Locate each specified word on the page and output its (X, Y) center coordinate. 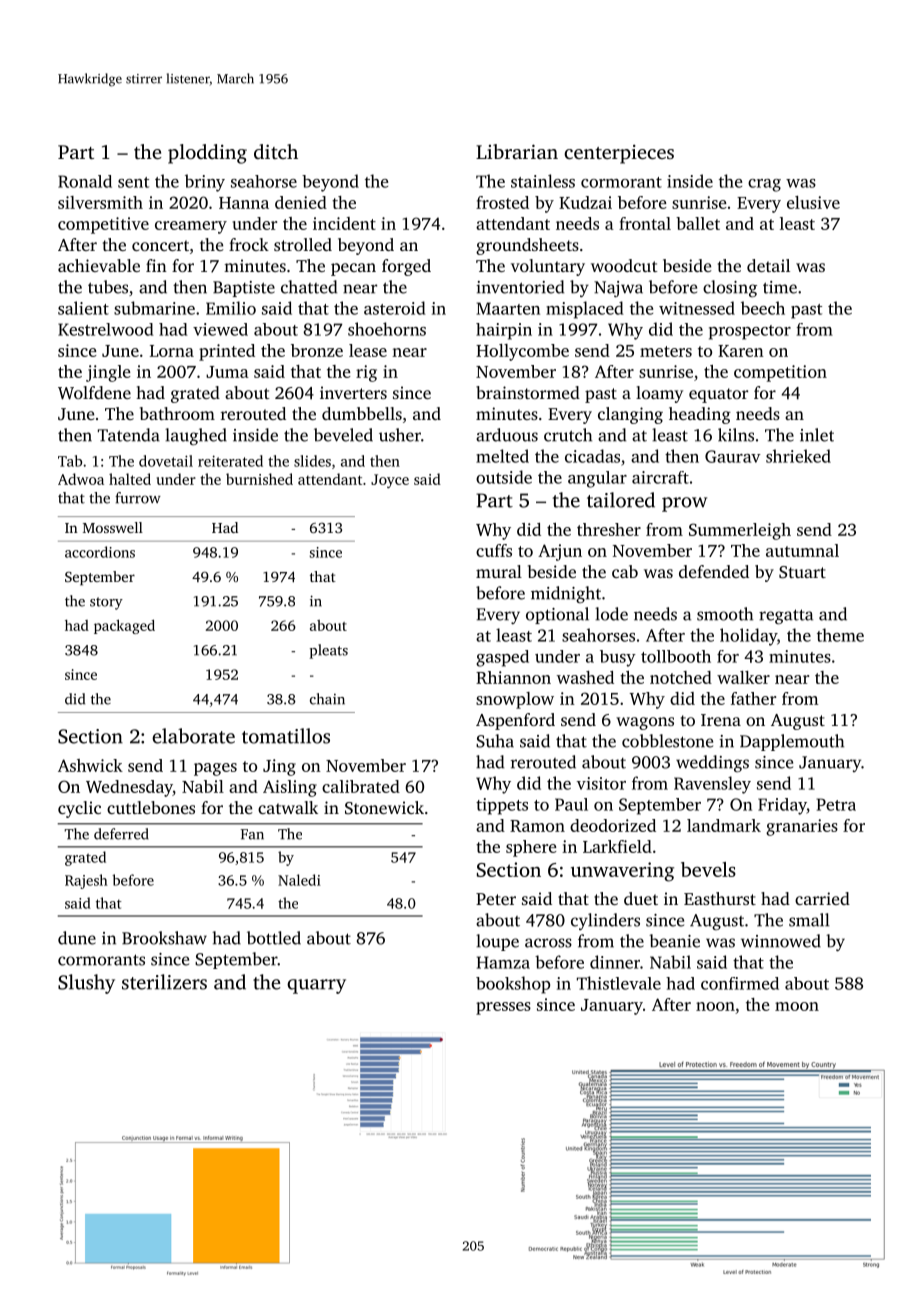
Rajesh (86, 881)
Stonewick (384, 807)
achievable (99, 265)
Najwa (618, 289)
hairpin (504, 331)
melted (502, 456)
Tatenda (129, 435)
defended (714, 571)
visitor (601, 783)
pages (215, 769)
